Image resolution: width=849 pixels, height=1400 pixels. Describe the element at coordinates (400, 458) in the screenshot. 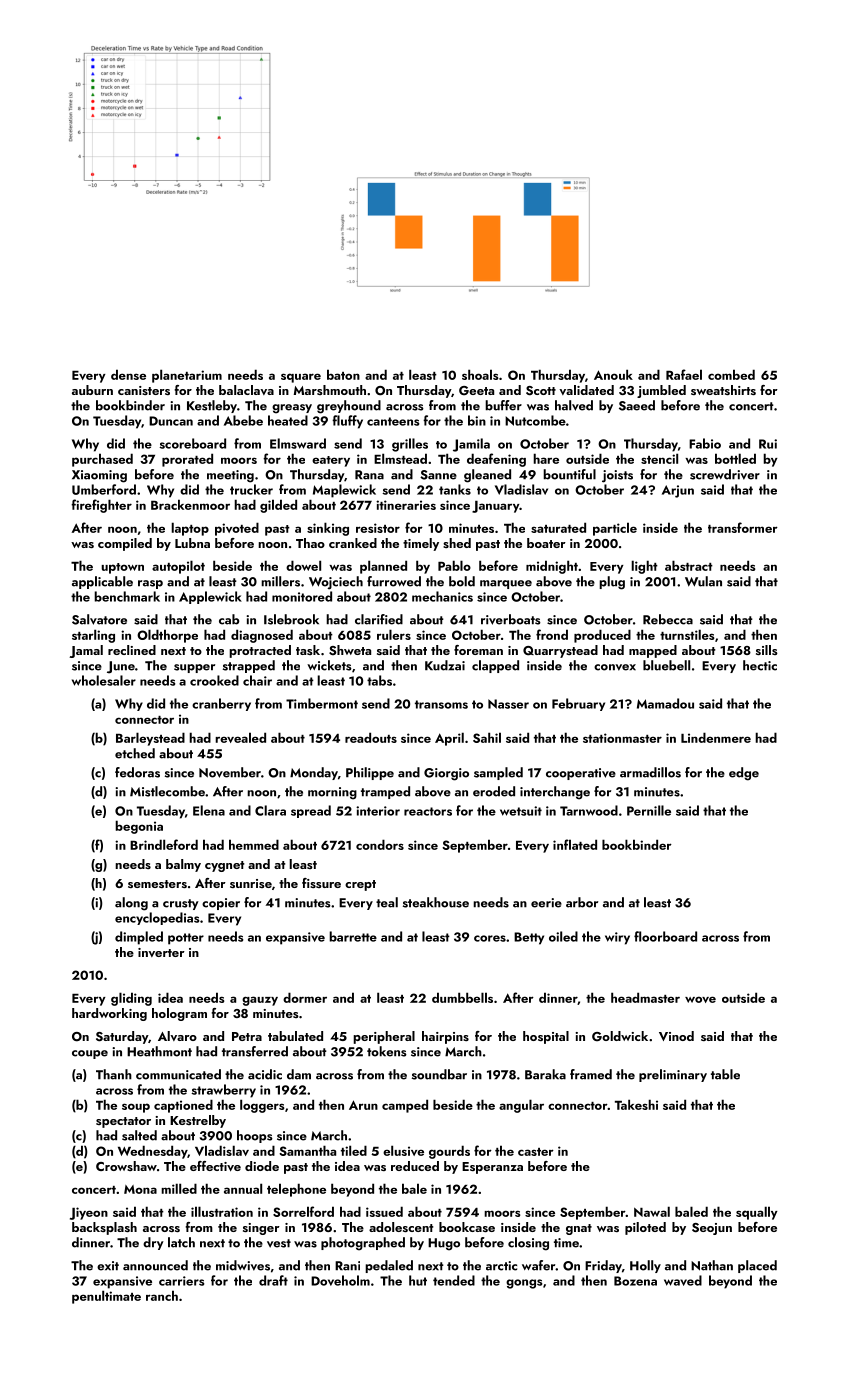

I see `Elmstead` at that location.
